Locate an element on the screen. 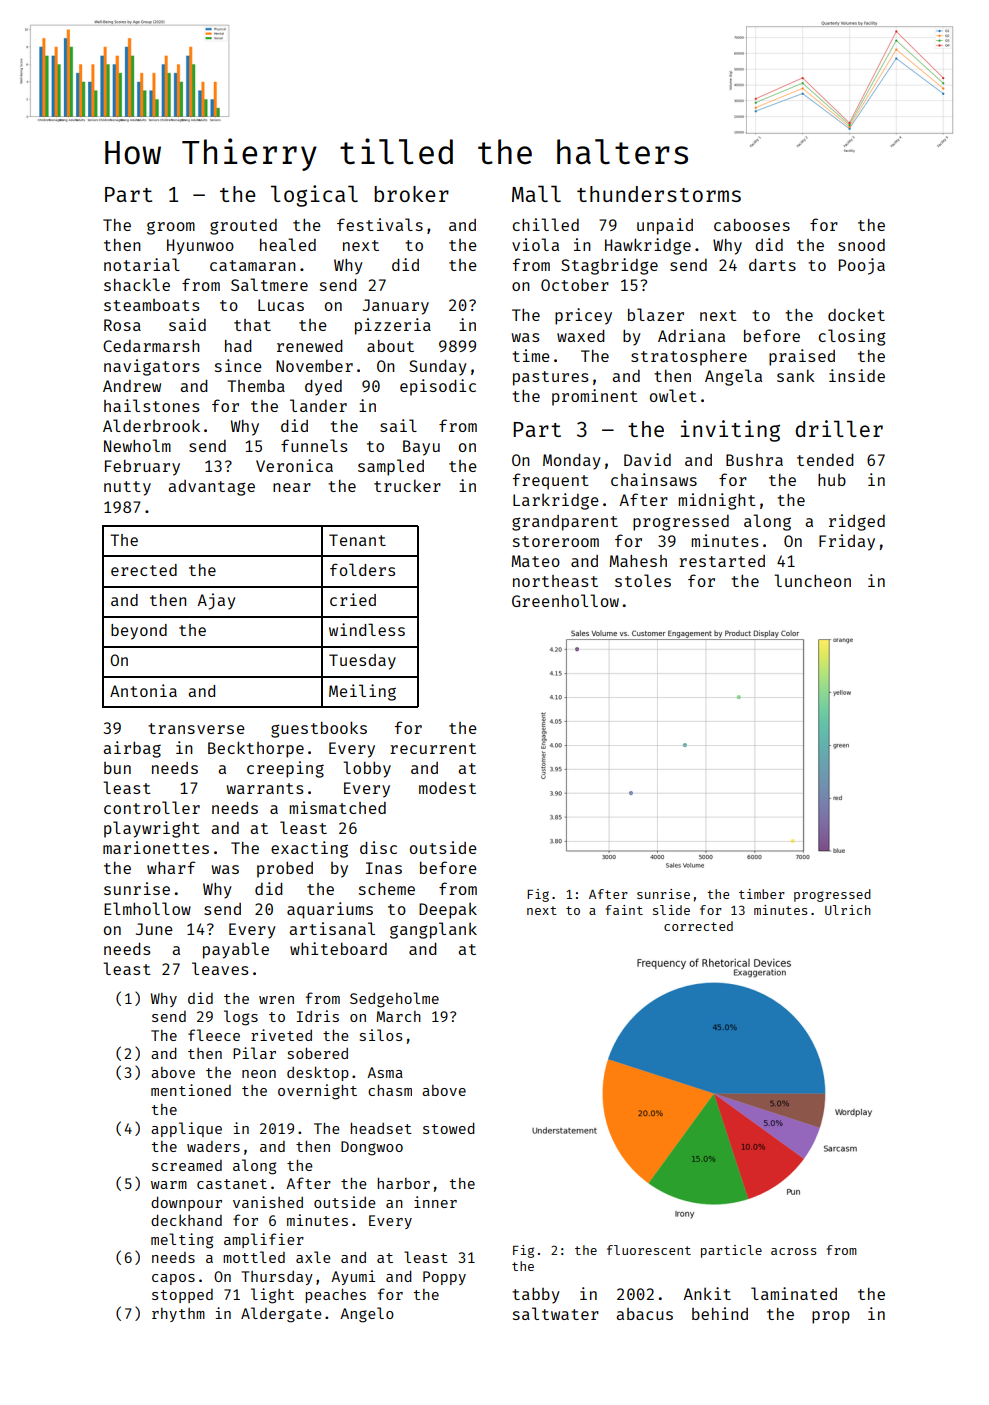  snood is located at coordinates (861, 245).
